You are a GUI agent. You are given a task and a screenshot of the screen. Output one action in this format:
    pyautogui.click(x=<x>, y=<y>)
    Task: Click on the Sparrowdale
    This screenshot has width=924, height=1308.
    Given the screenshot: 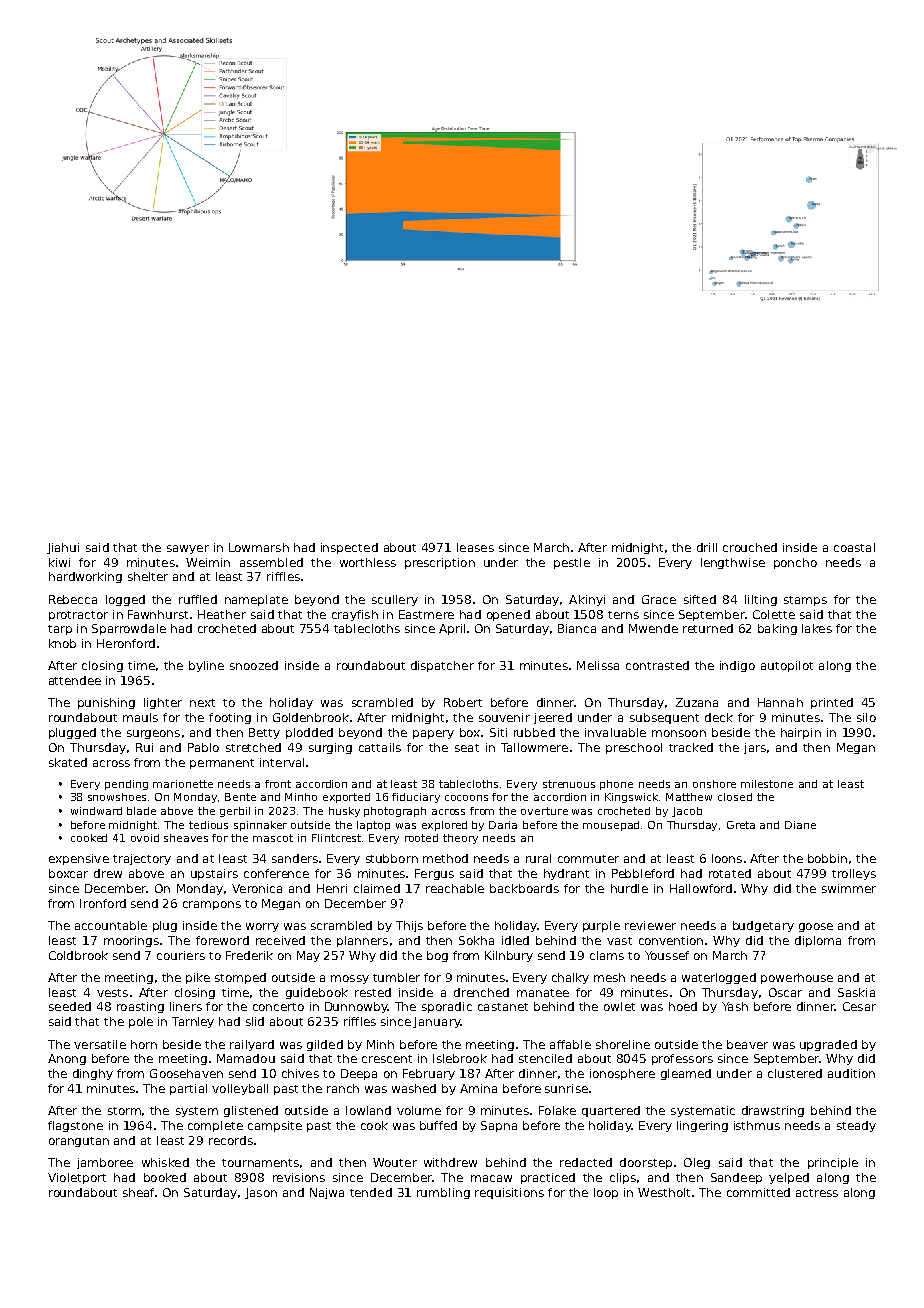 What is the action you would take?
    pyautogui.click(x=129, y=629)
